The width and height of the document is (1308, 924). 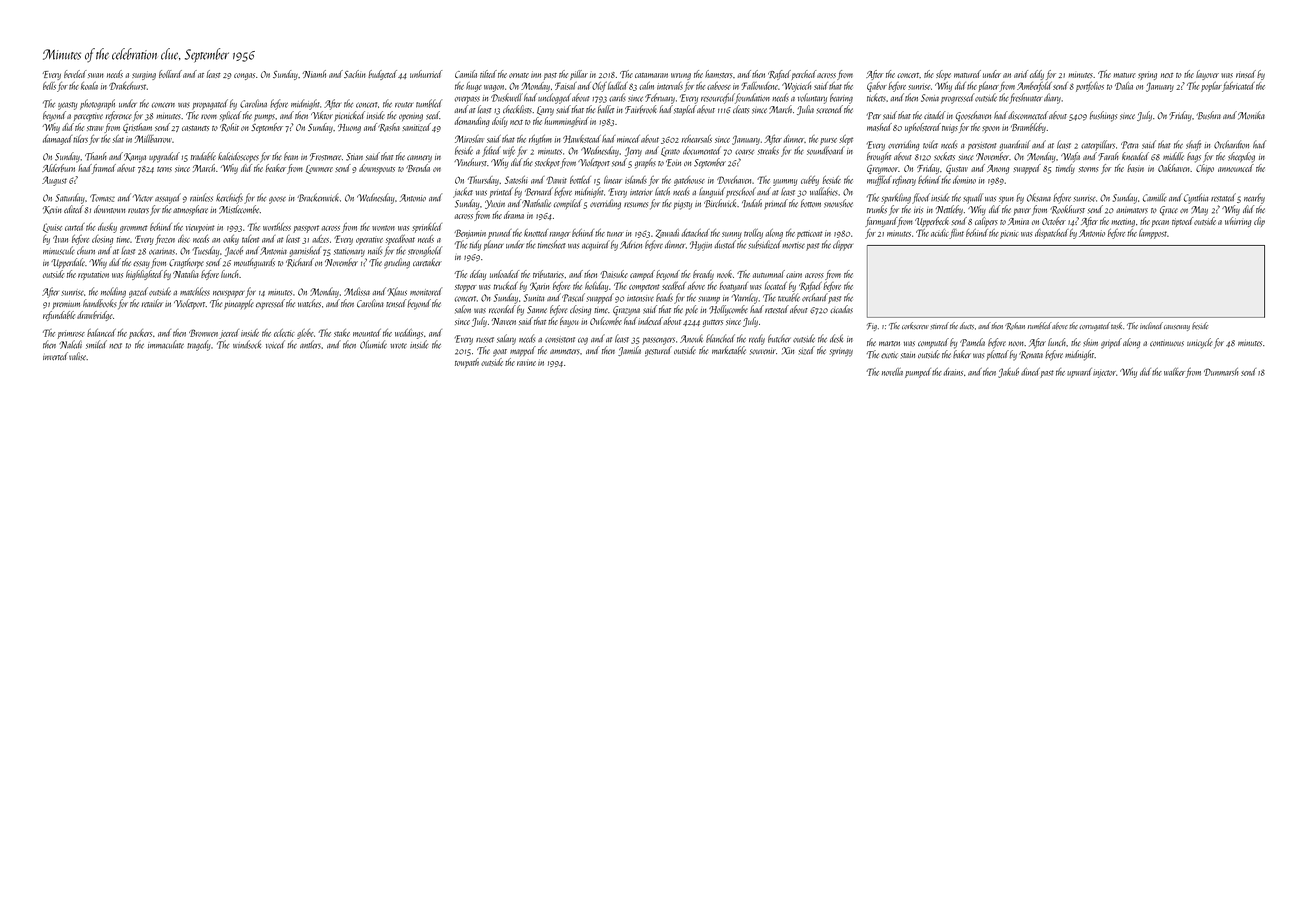 What do you see at coordinates (793, 245) in the document?
I see `mortise` at bounding box center [793, 245].
